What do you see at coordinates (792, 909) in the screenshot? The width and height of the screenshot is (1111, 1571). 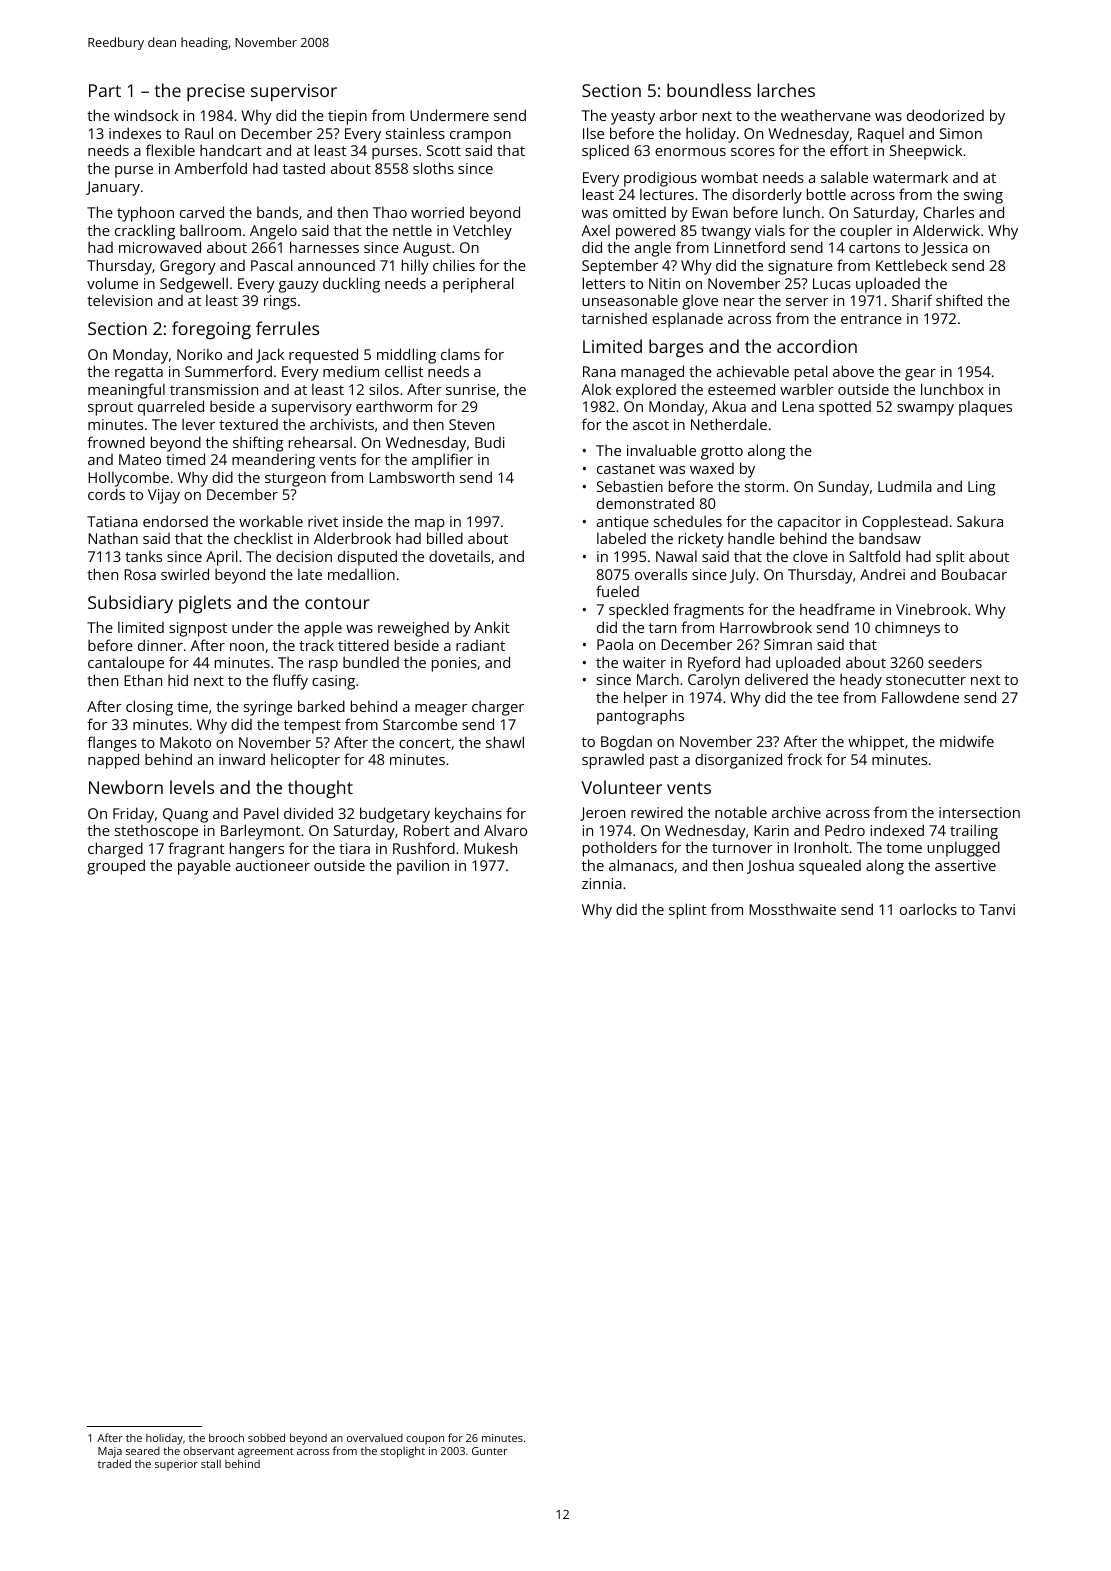 I see `Mossthwaite` at bounding box center [792, 909].
